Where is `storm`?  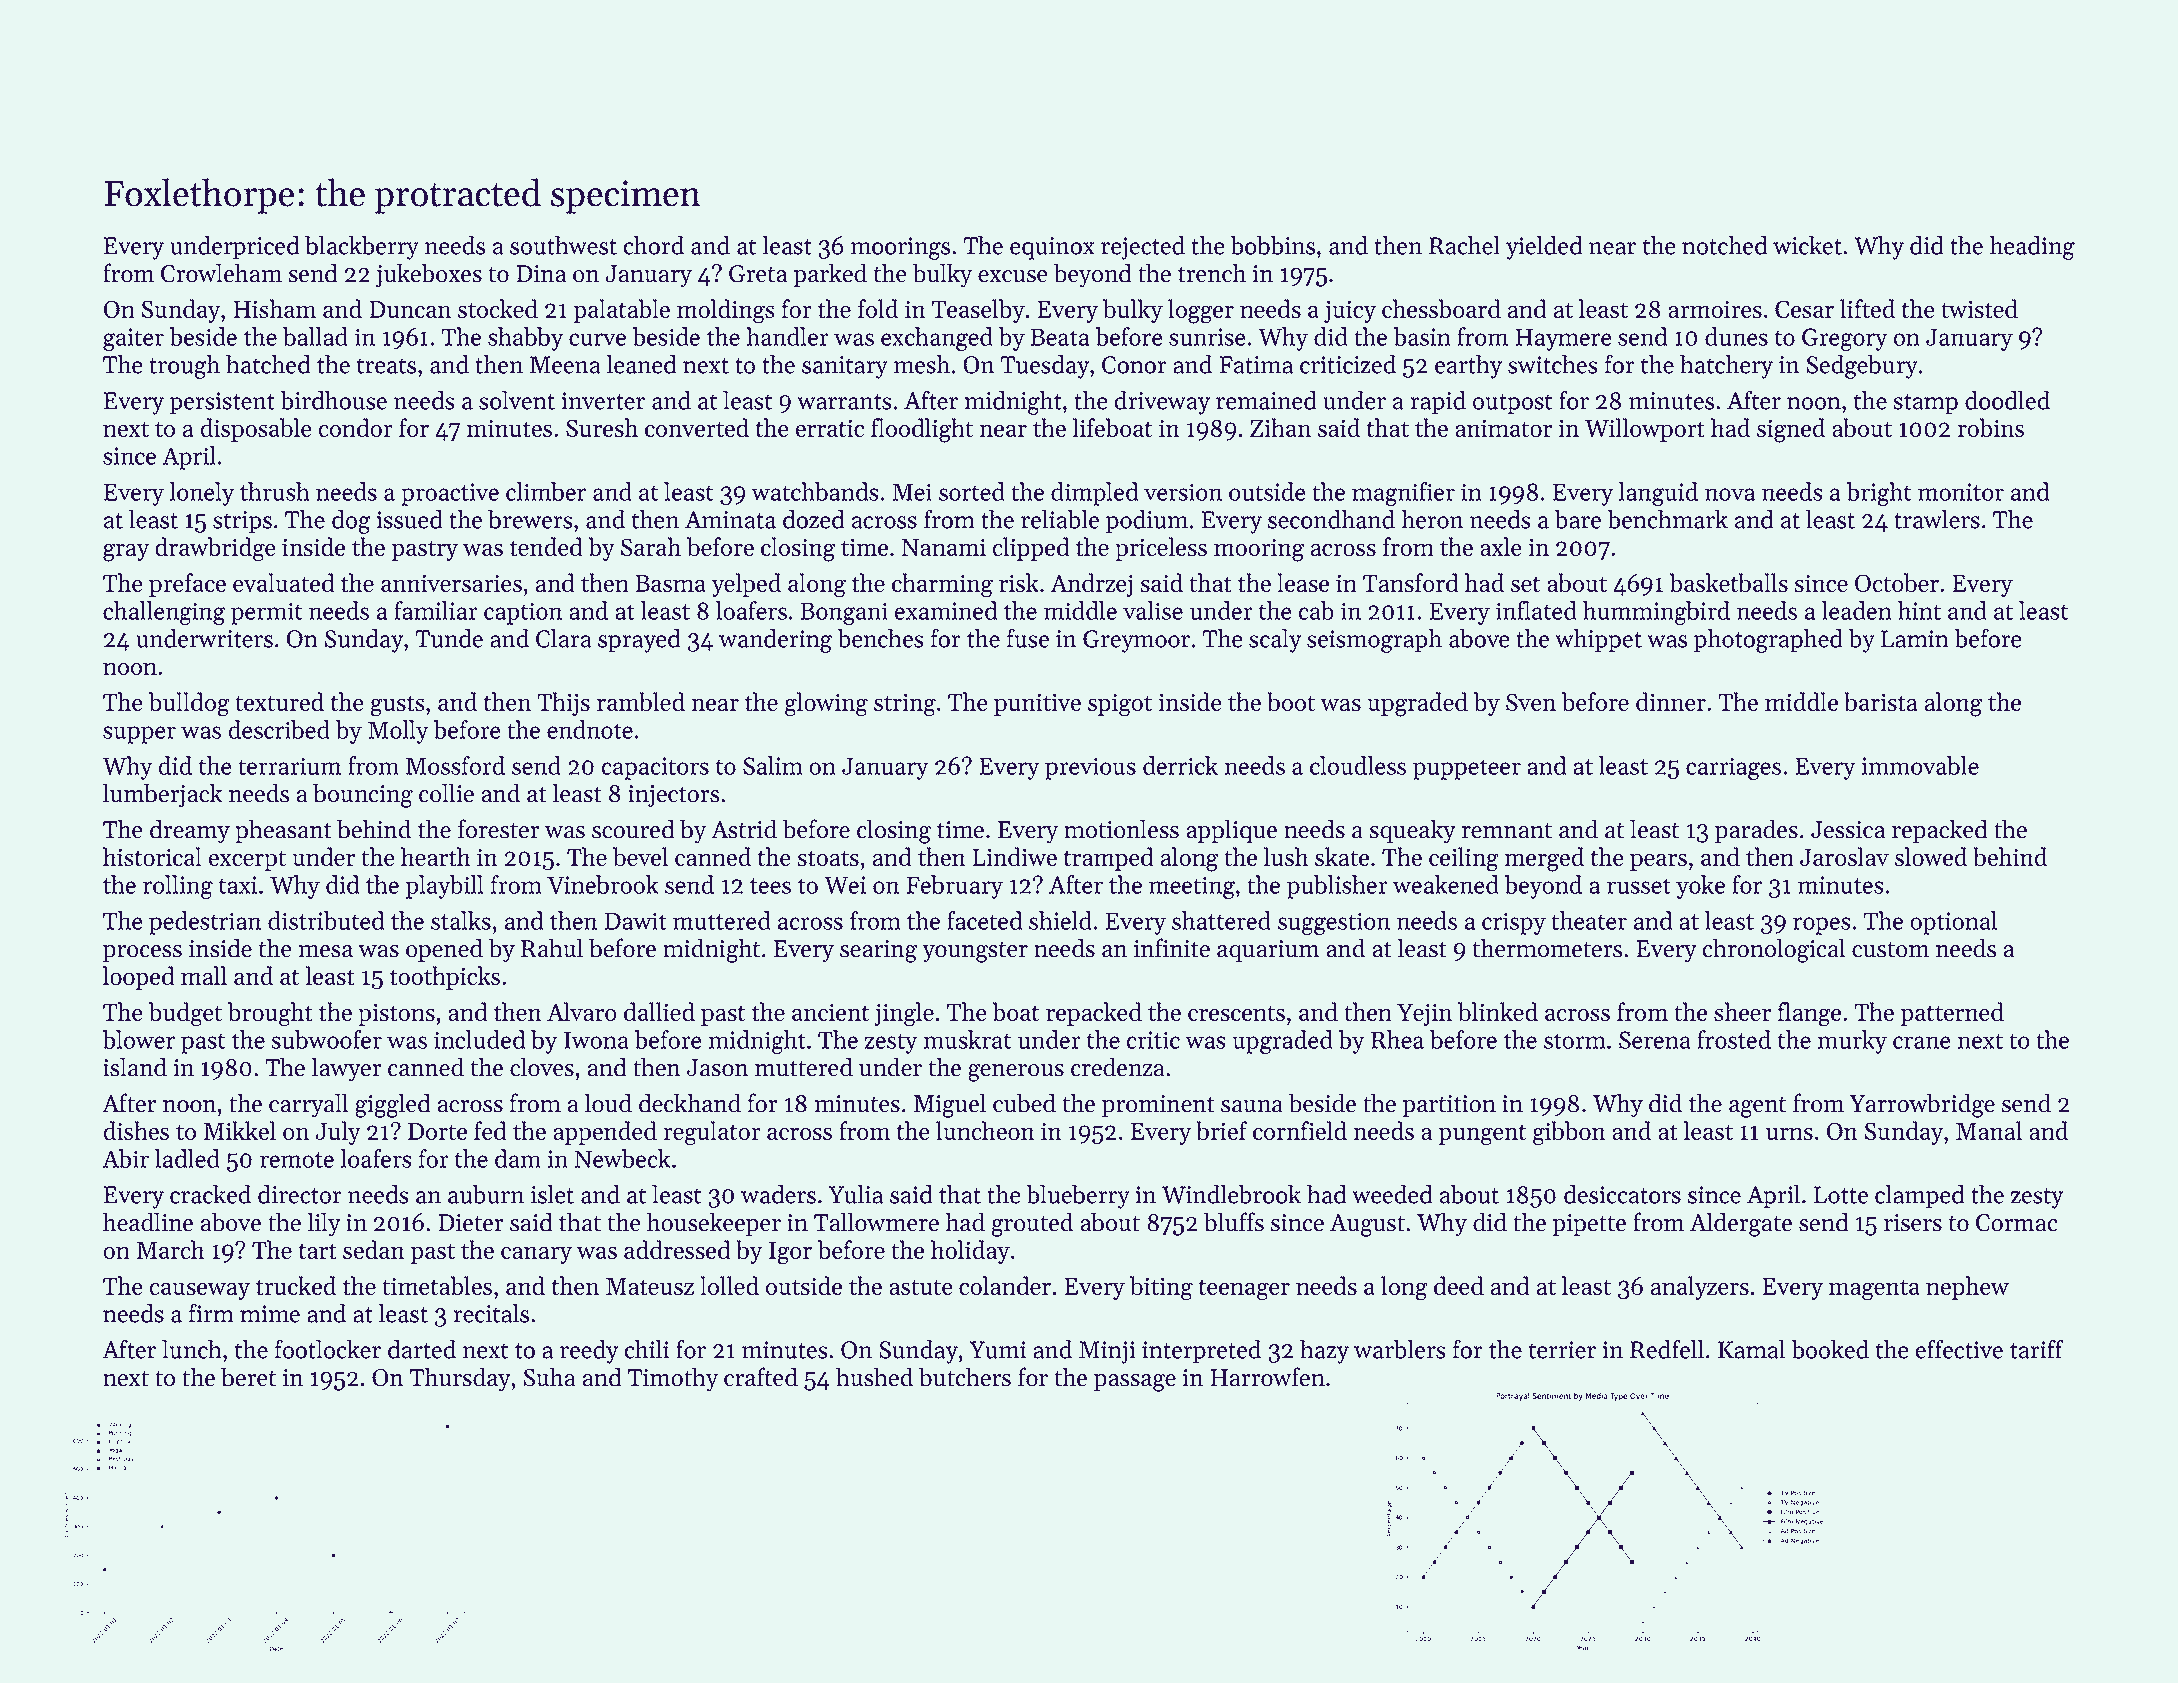
storm is located at coordinates (1575, 1041).
